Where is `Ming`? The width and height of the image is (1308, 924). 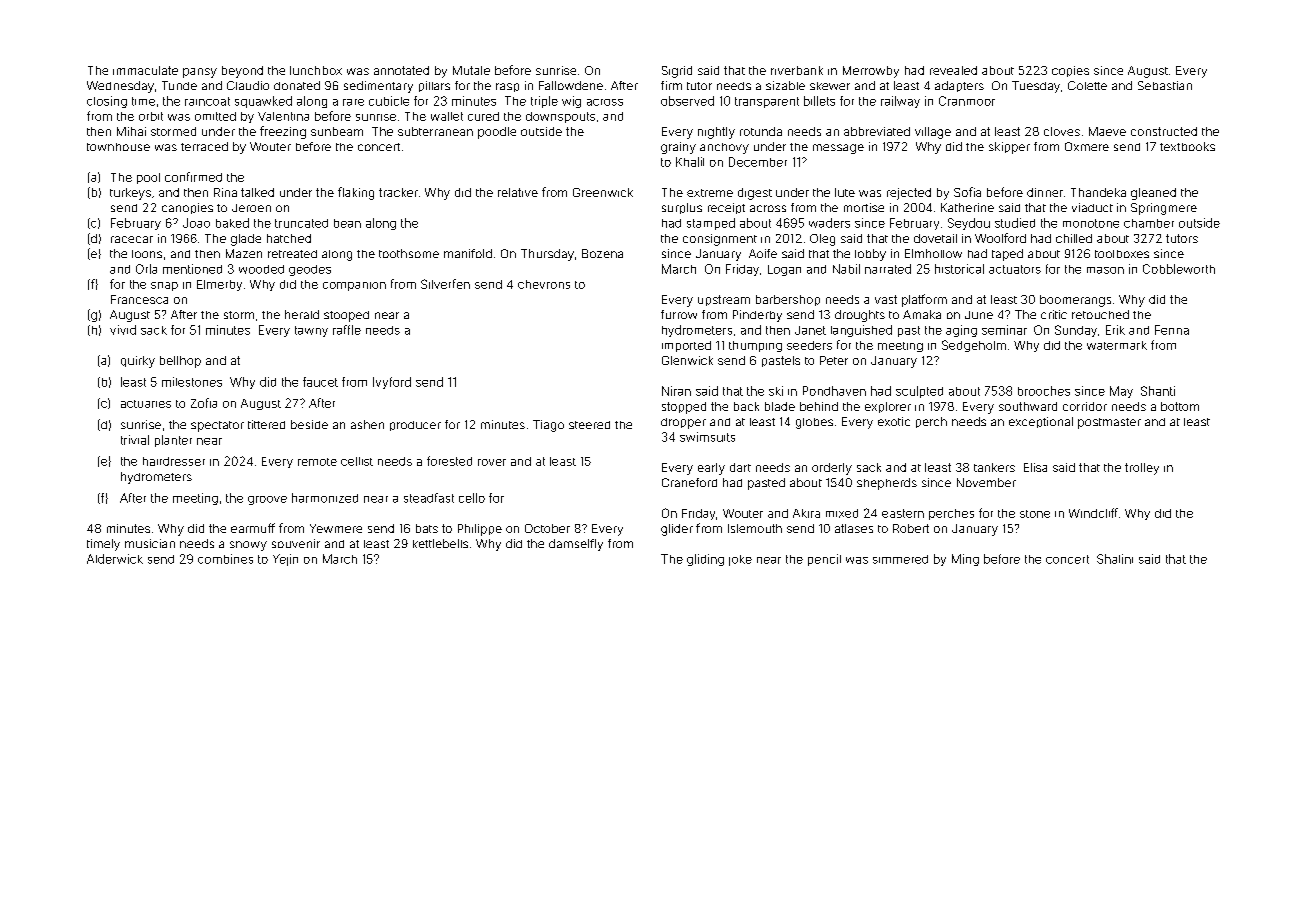
Ming is located at coordinates (965, 560).
